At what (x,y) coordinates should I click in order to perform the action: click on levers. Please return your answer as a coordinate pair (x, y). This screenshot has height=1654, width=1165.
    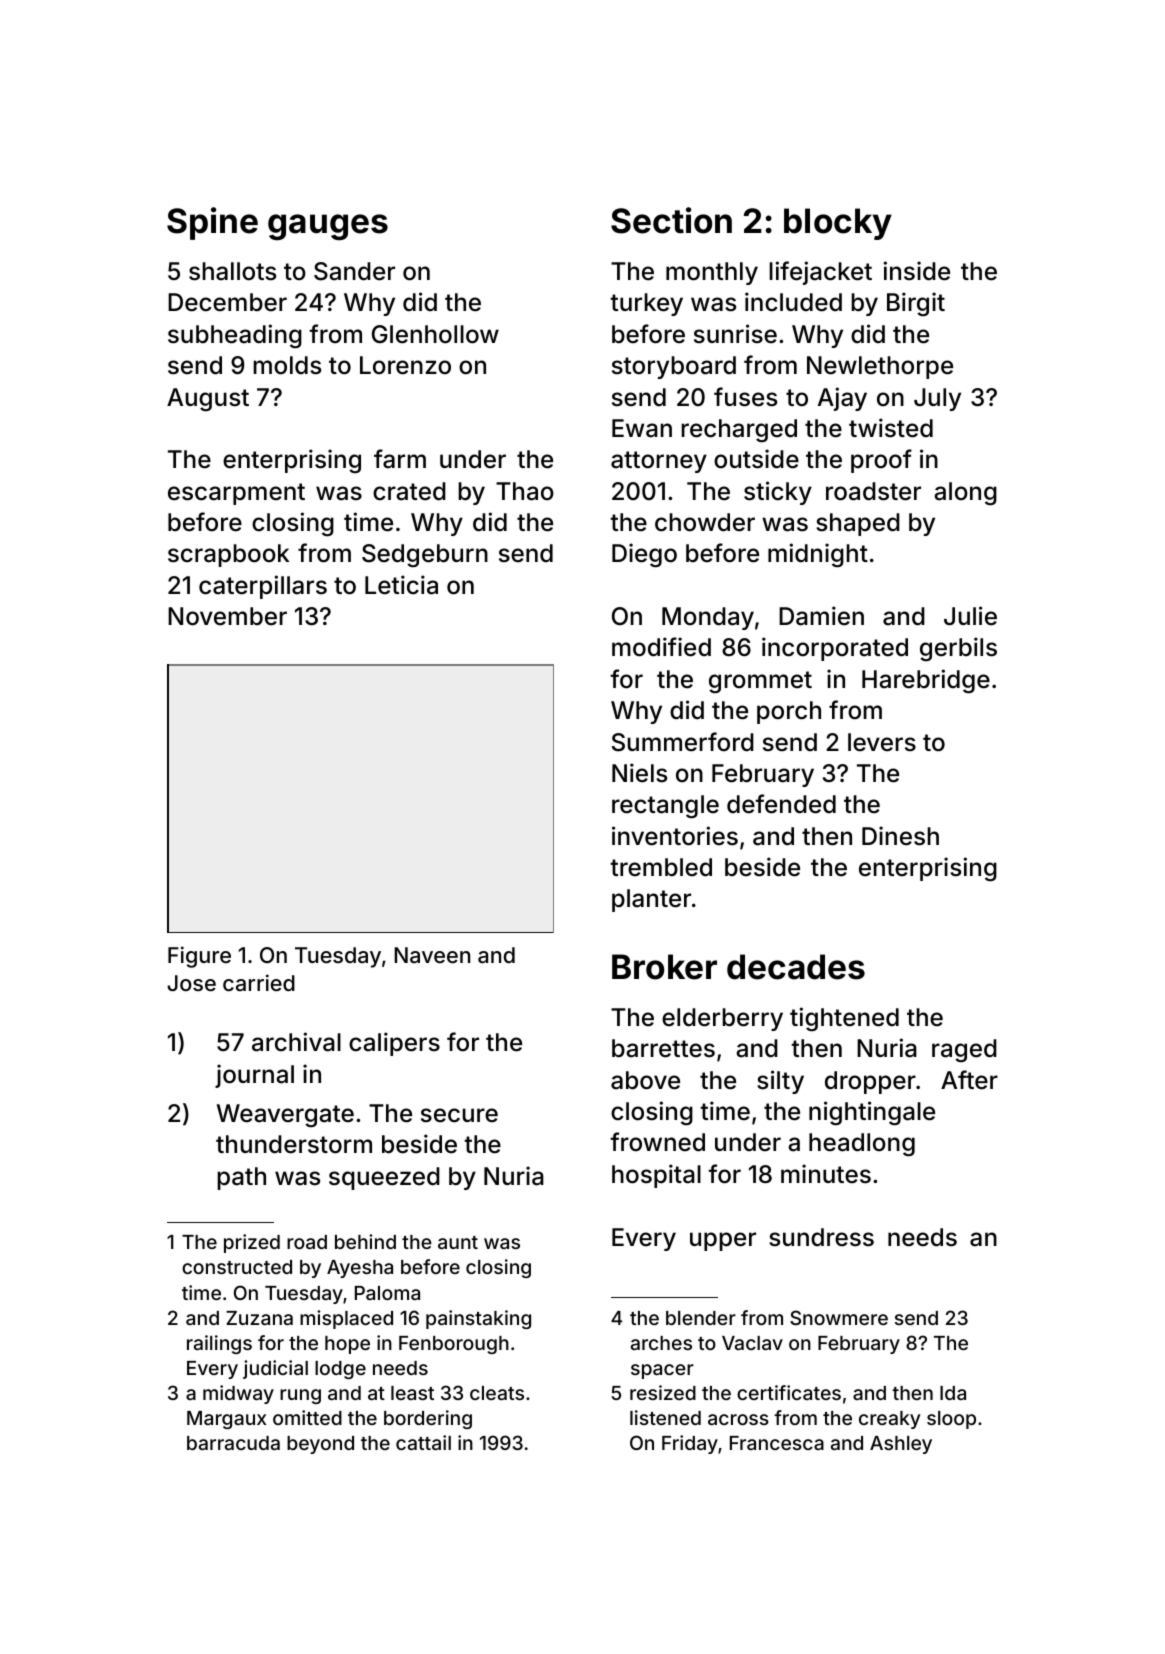
    Looking at the image, I should click on (882, 742).
